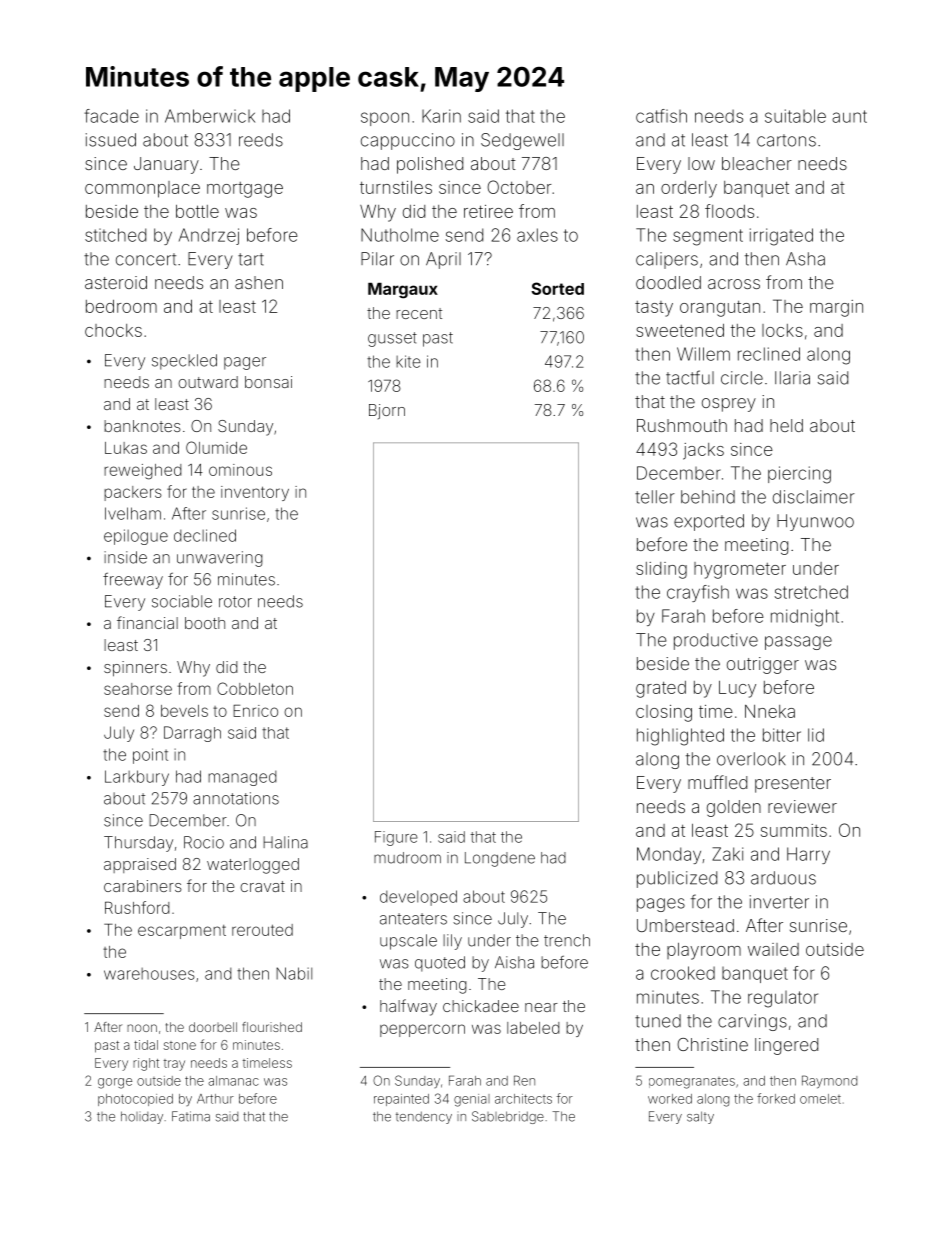 This screenshot has width=952, height=1233. I want to click on behind, so click(708, 497).
